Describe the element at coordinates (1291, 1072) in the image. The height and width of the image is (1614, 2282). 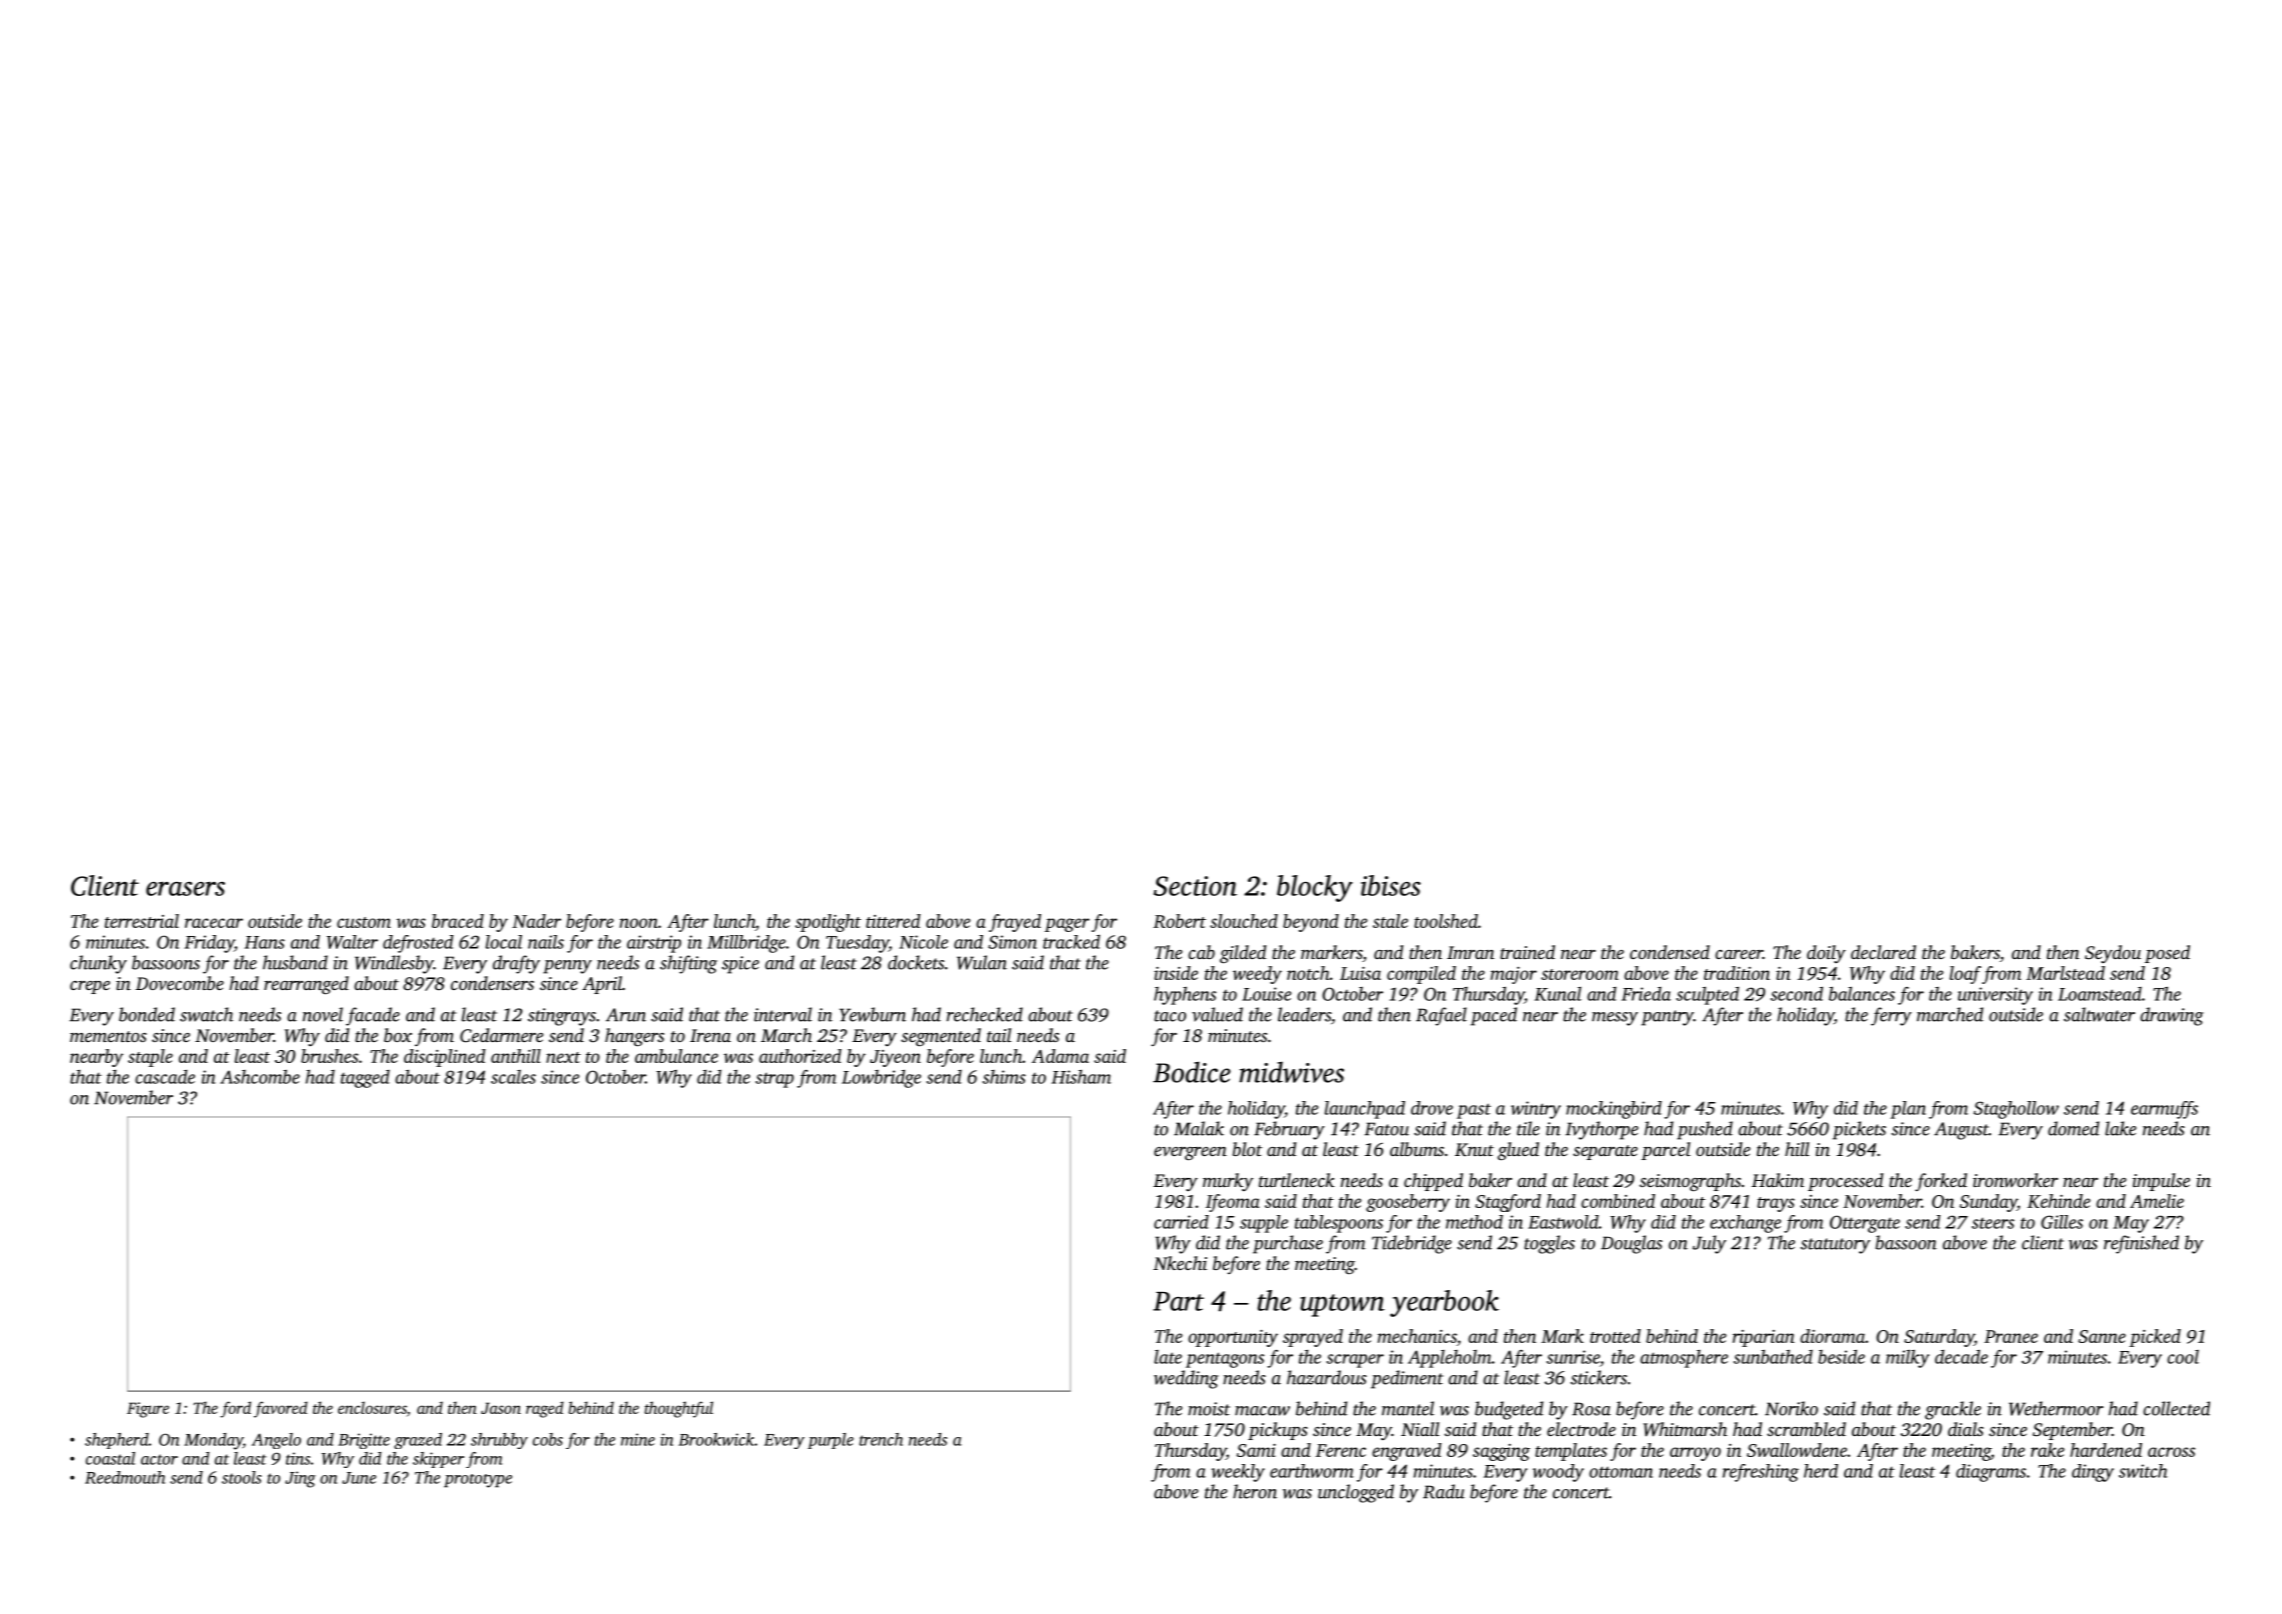
I see `midwives` at that location.
